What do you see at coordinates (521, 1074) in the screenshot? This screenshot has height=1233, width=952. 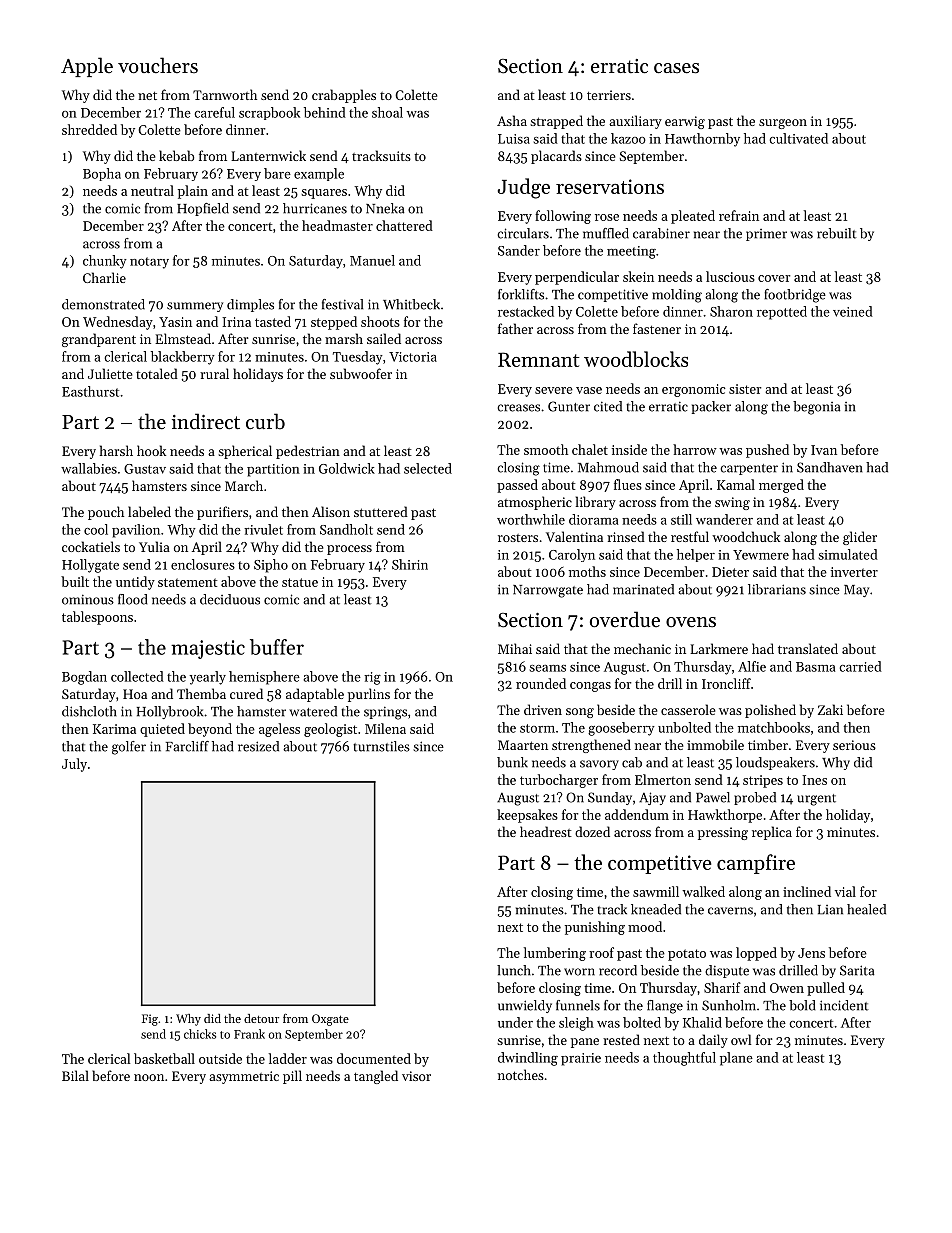 I see `notches` at bounding box center [521, 1074].
